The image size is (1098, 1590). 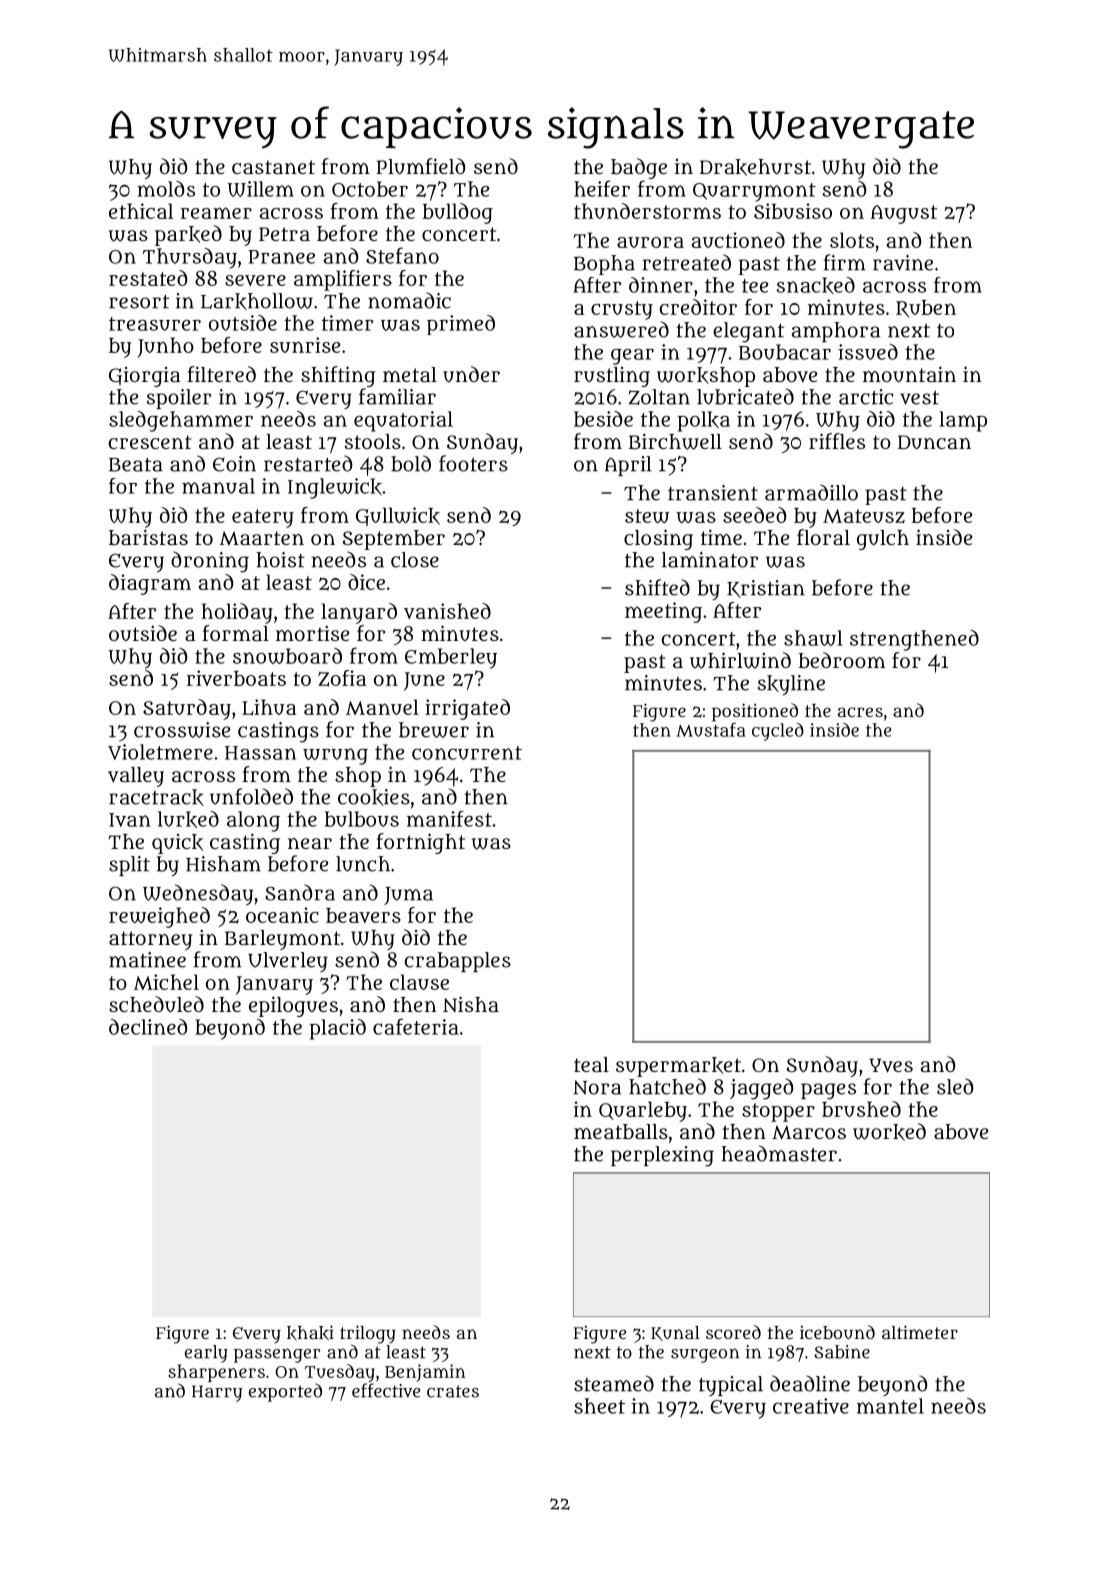 I want to click on Benjamin, so click(x=425, y=1373).
